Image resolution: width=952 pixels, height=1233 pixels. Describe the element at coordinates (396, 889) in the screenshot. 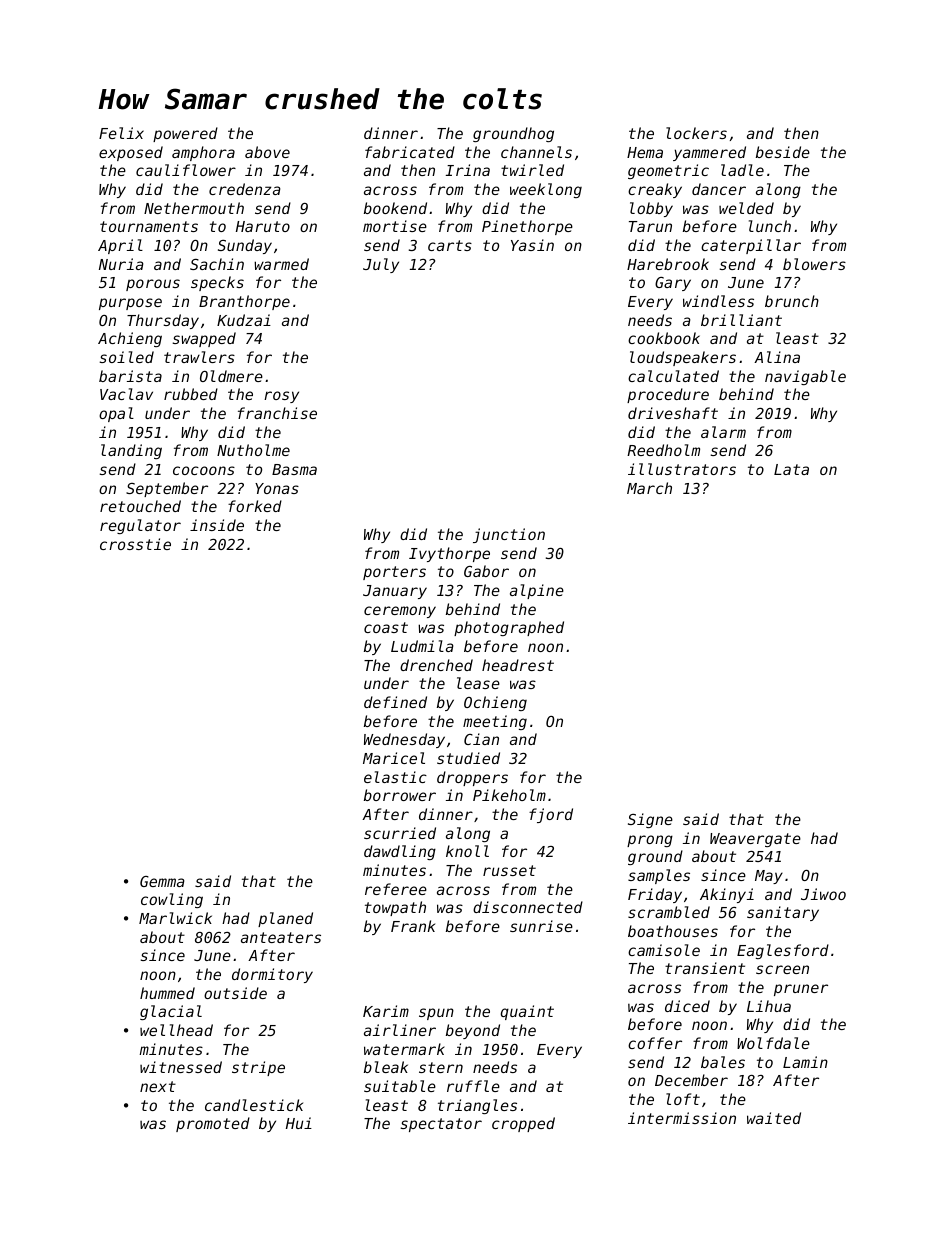

I see `referee` at that location.
